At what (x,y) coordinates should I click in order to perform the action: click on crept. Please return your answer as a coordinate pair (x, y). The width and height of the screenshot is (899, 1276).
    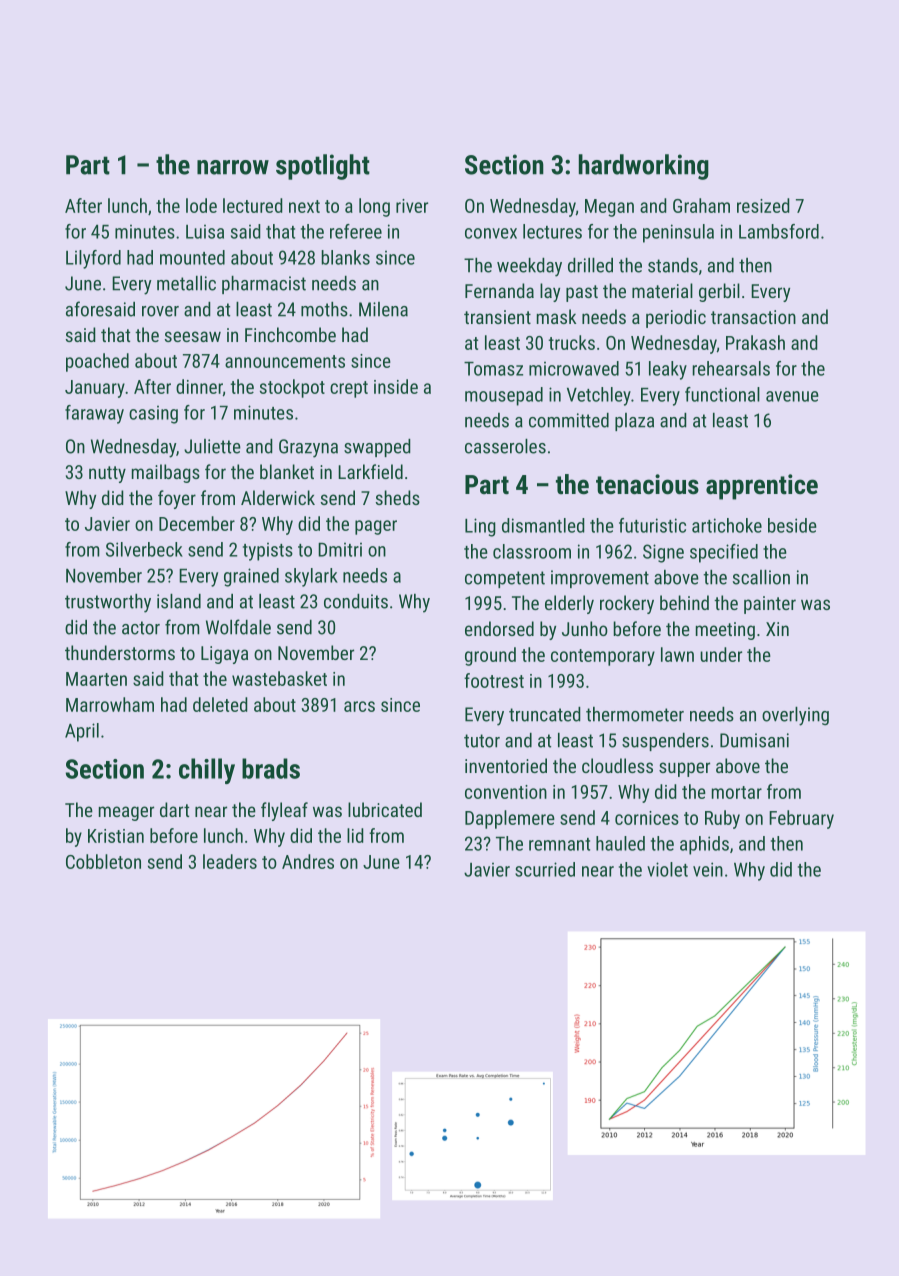
    Looking at the image, I should click on (349, 389).
